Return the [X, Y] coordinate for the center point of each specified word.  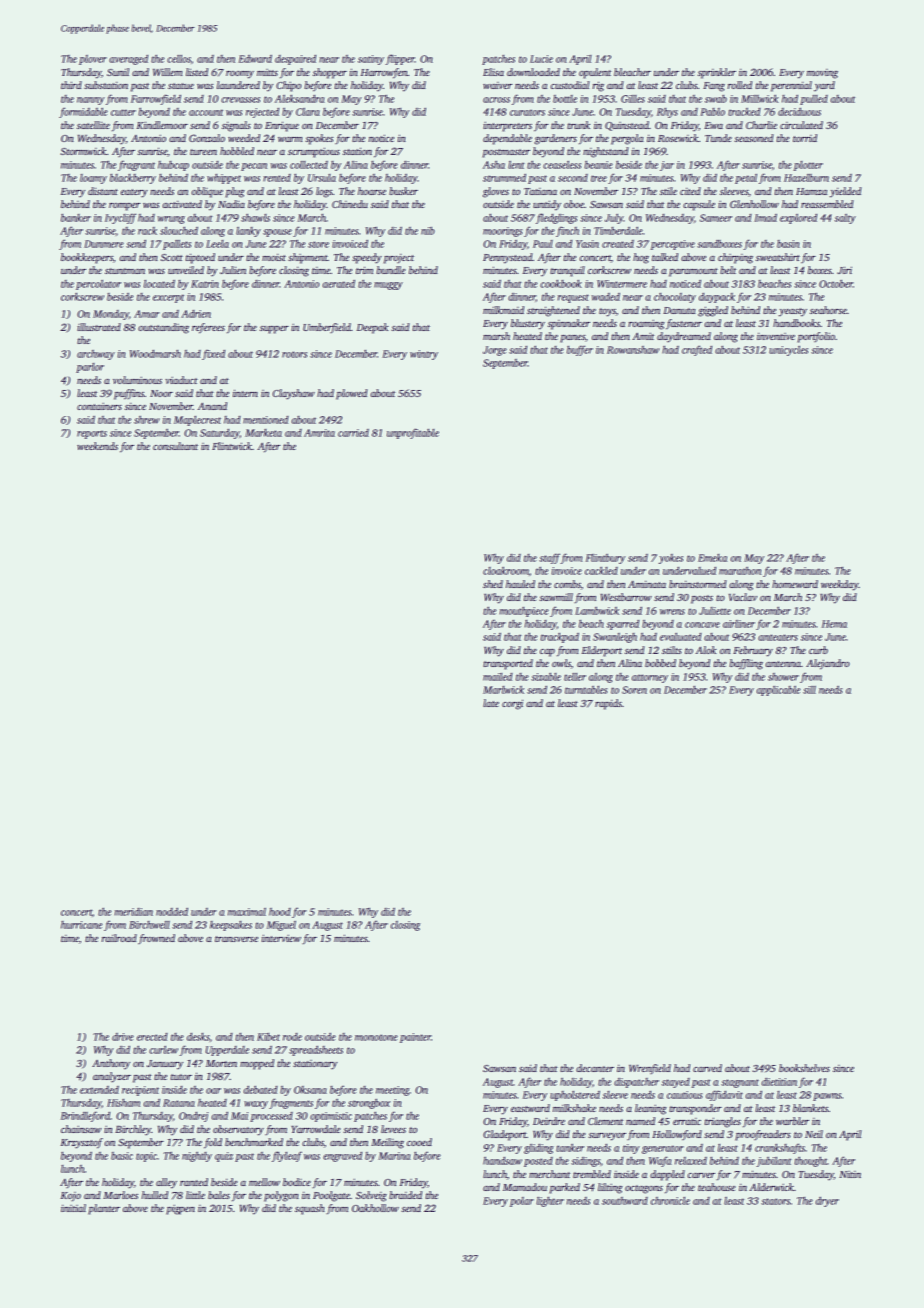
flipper [400, 59]
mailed [498, 677]
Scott [172, 257]
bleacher [632, 72]
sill [809, 690]
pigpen [180, 1209]
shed [493, 584]
